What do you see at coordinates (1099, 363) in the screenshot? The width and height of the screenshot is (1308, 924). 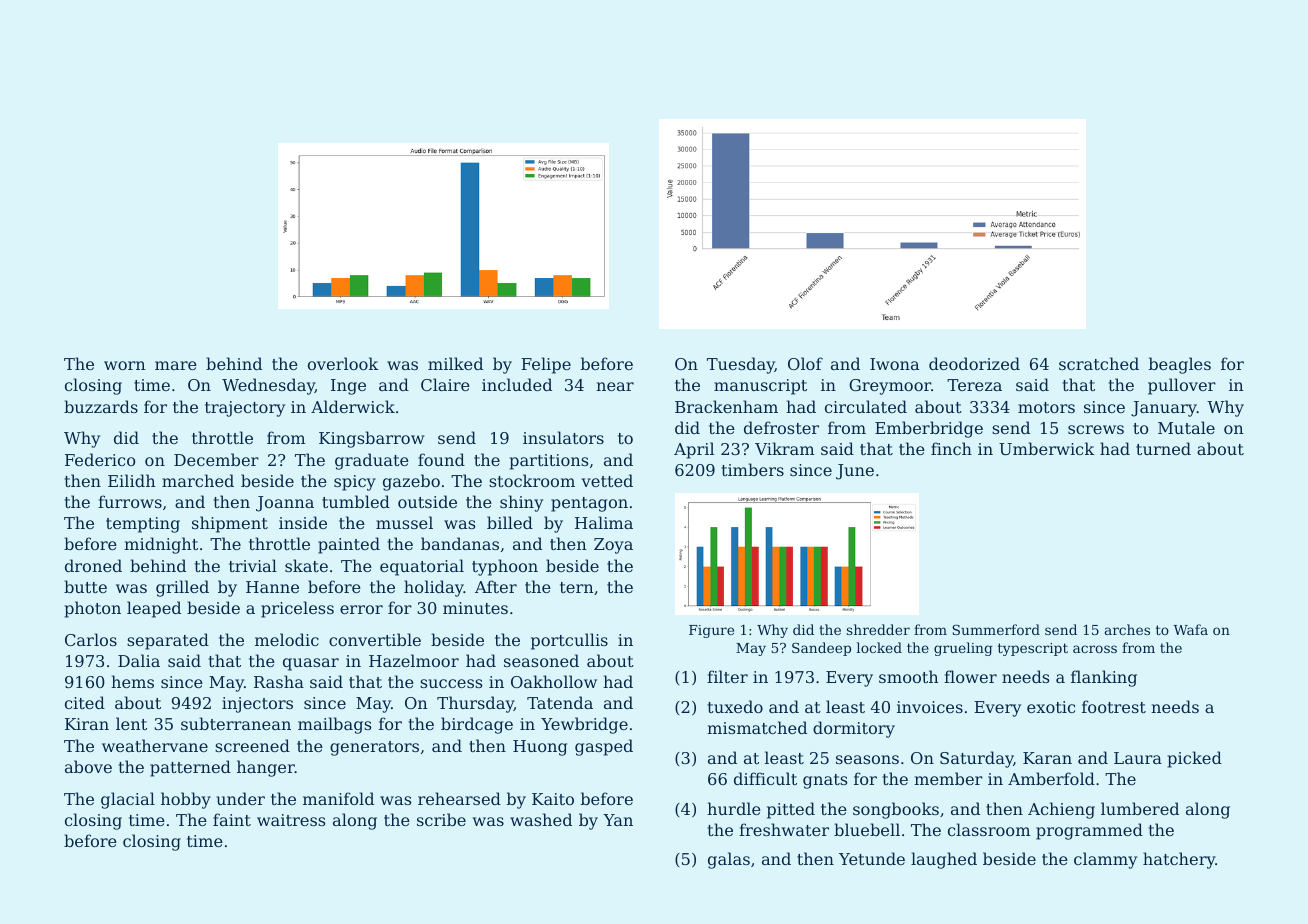 I see `scratched` at bounding box center [1099, 363].
